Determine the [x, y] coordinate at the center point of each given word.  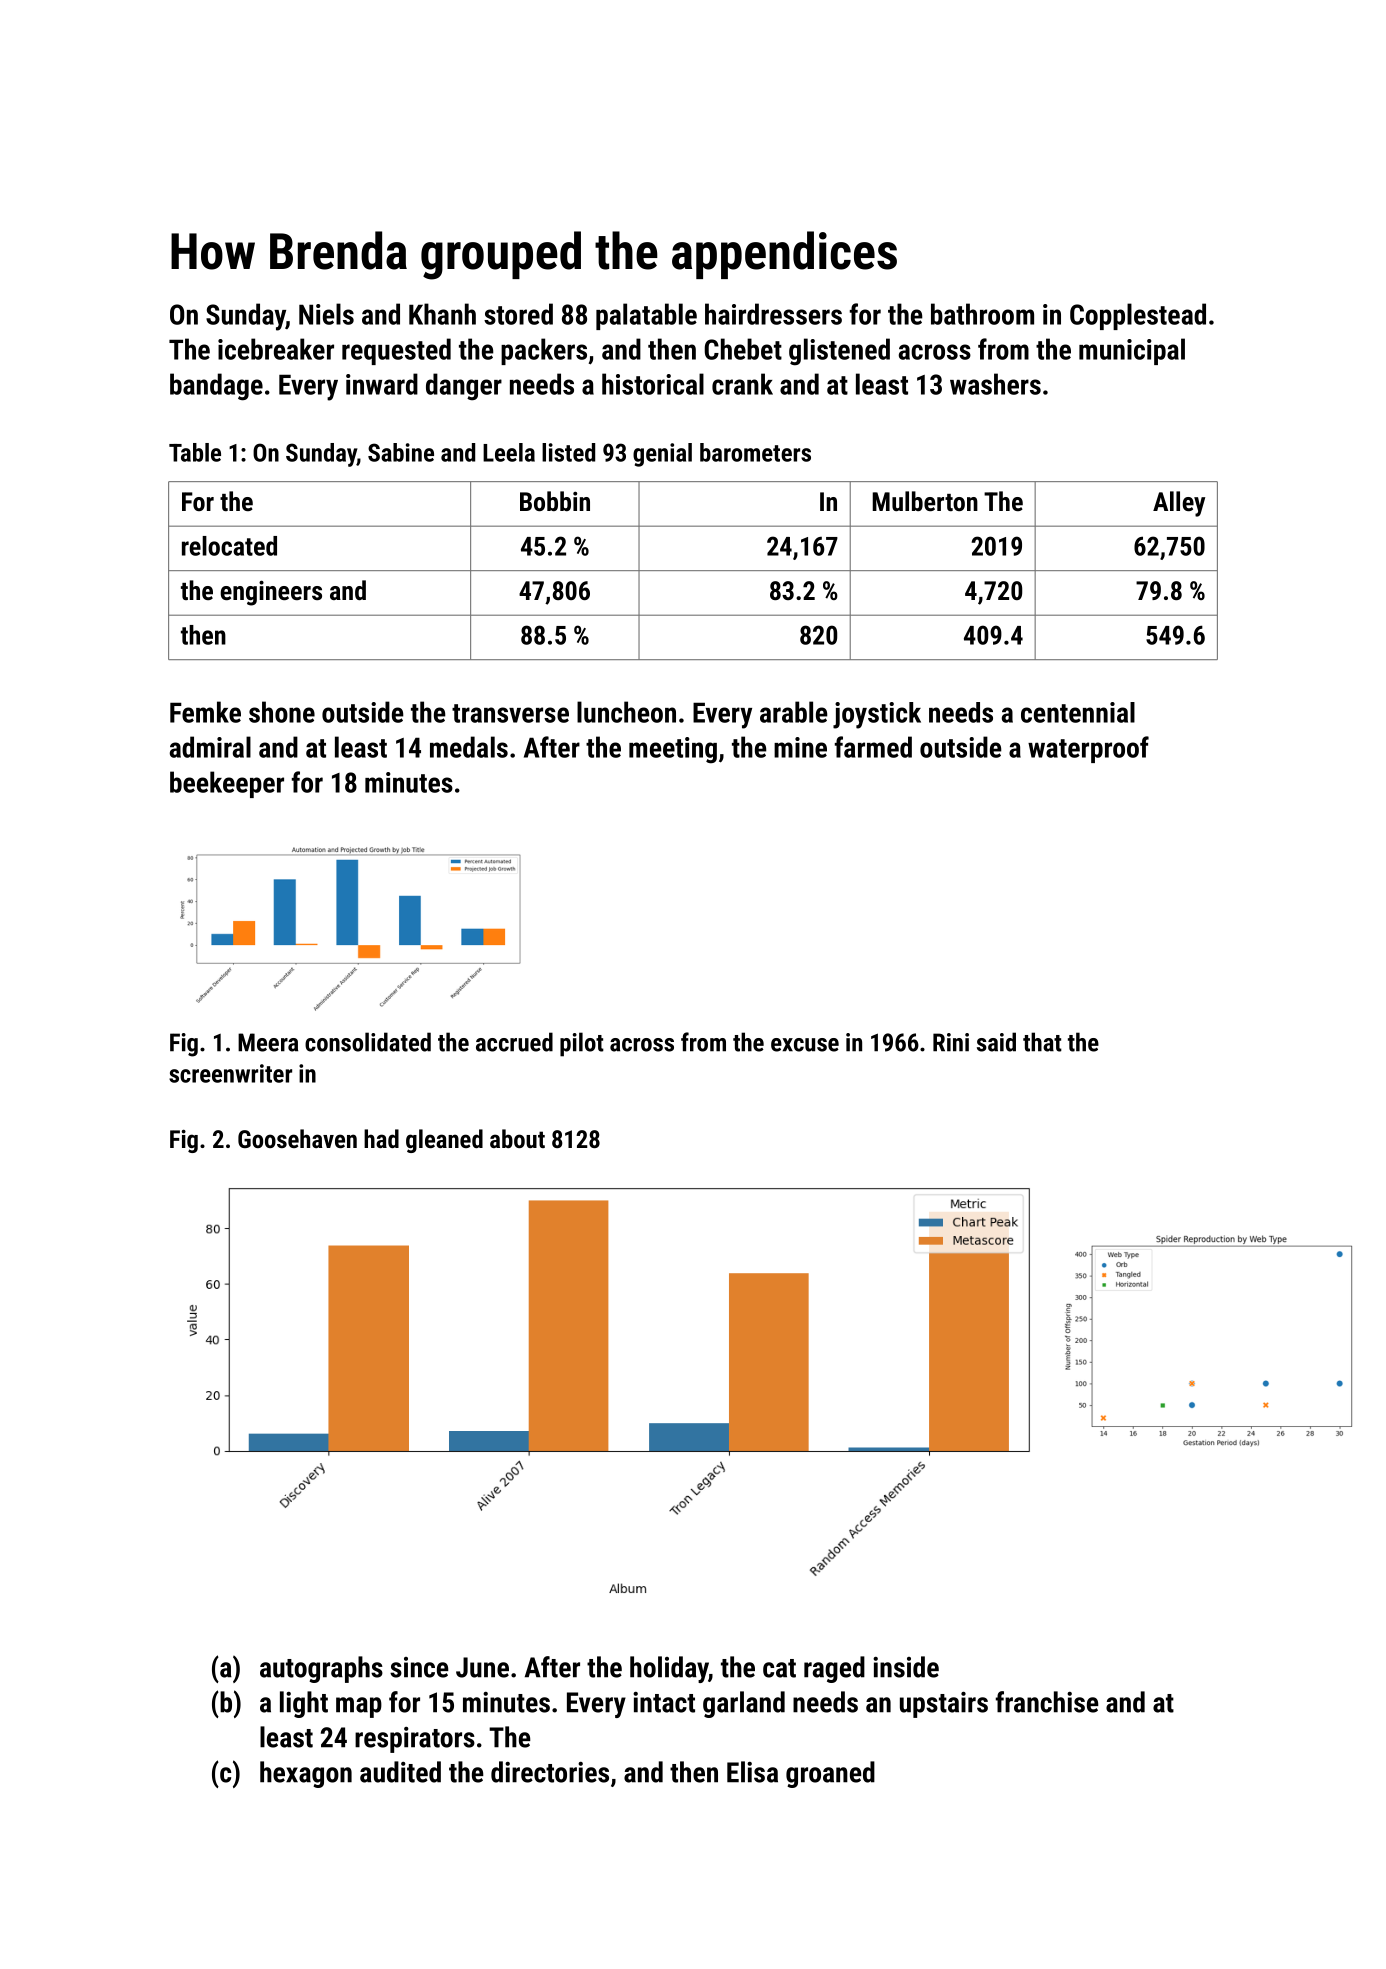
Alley [1179, 504]
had [381, 1138]
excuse [805, 1045]
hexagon [306, 1774]
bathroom [982, 314]
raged [834, 1669]
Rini [951, 1042]
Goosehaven [297, 1138]
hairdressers [773, 314]
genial [662, 455]
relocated [229, 546]
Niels [326, 314]
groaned [830, 1774]
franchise [1047, 1702]
